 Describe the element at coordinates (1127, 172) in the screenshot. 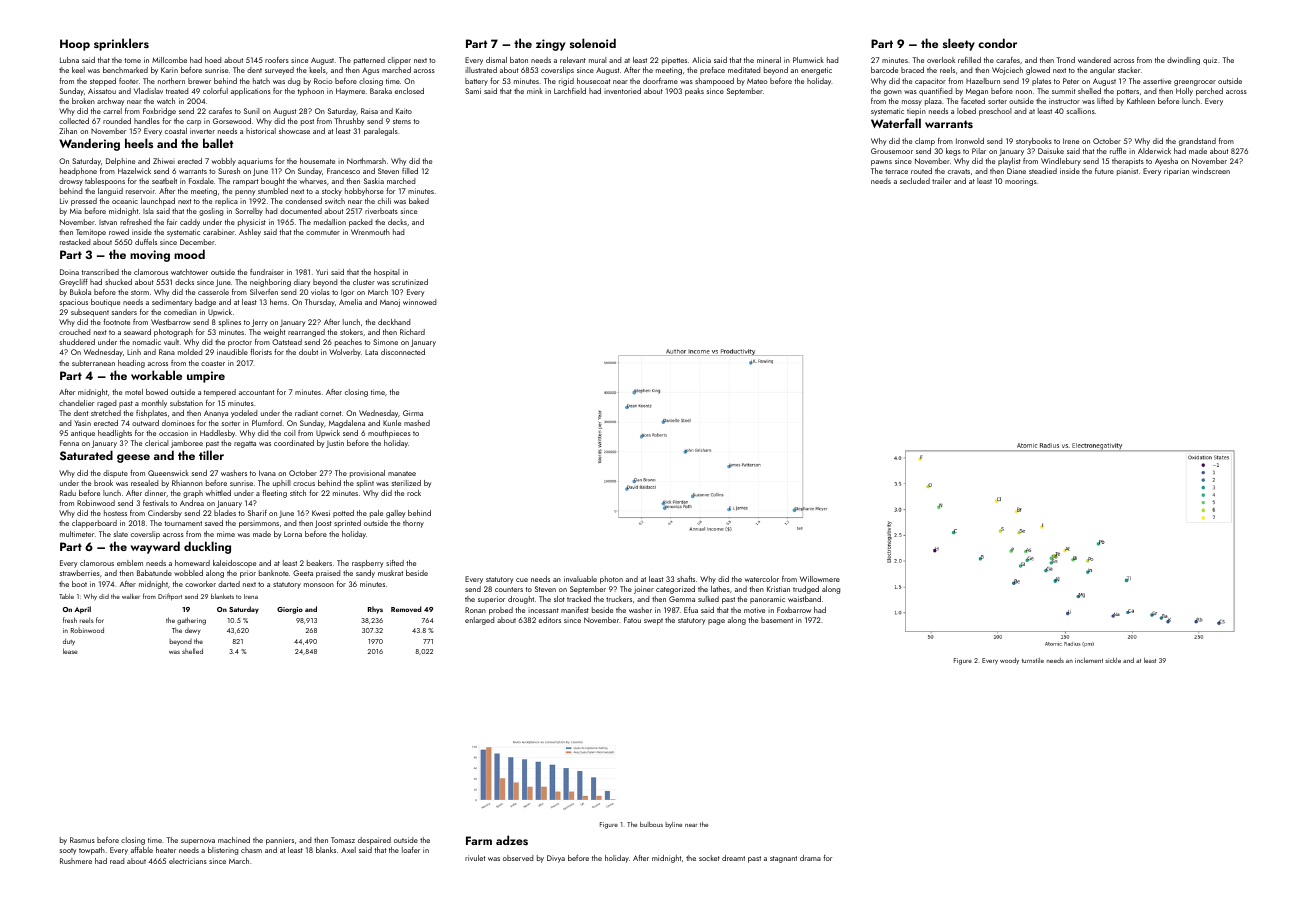

I see `pianist` at that location.
